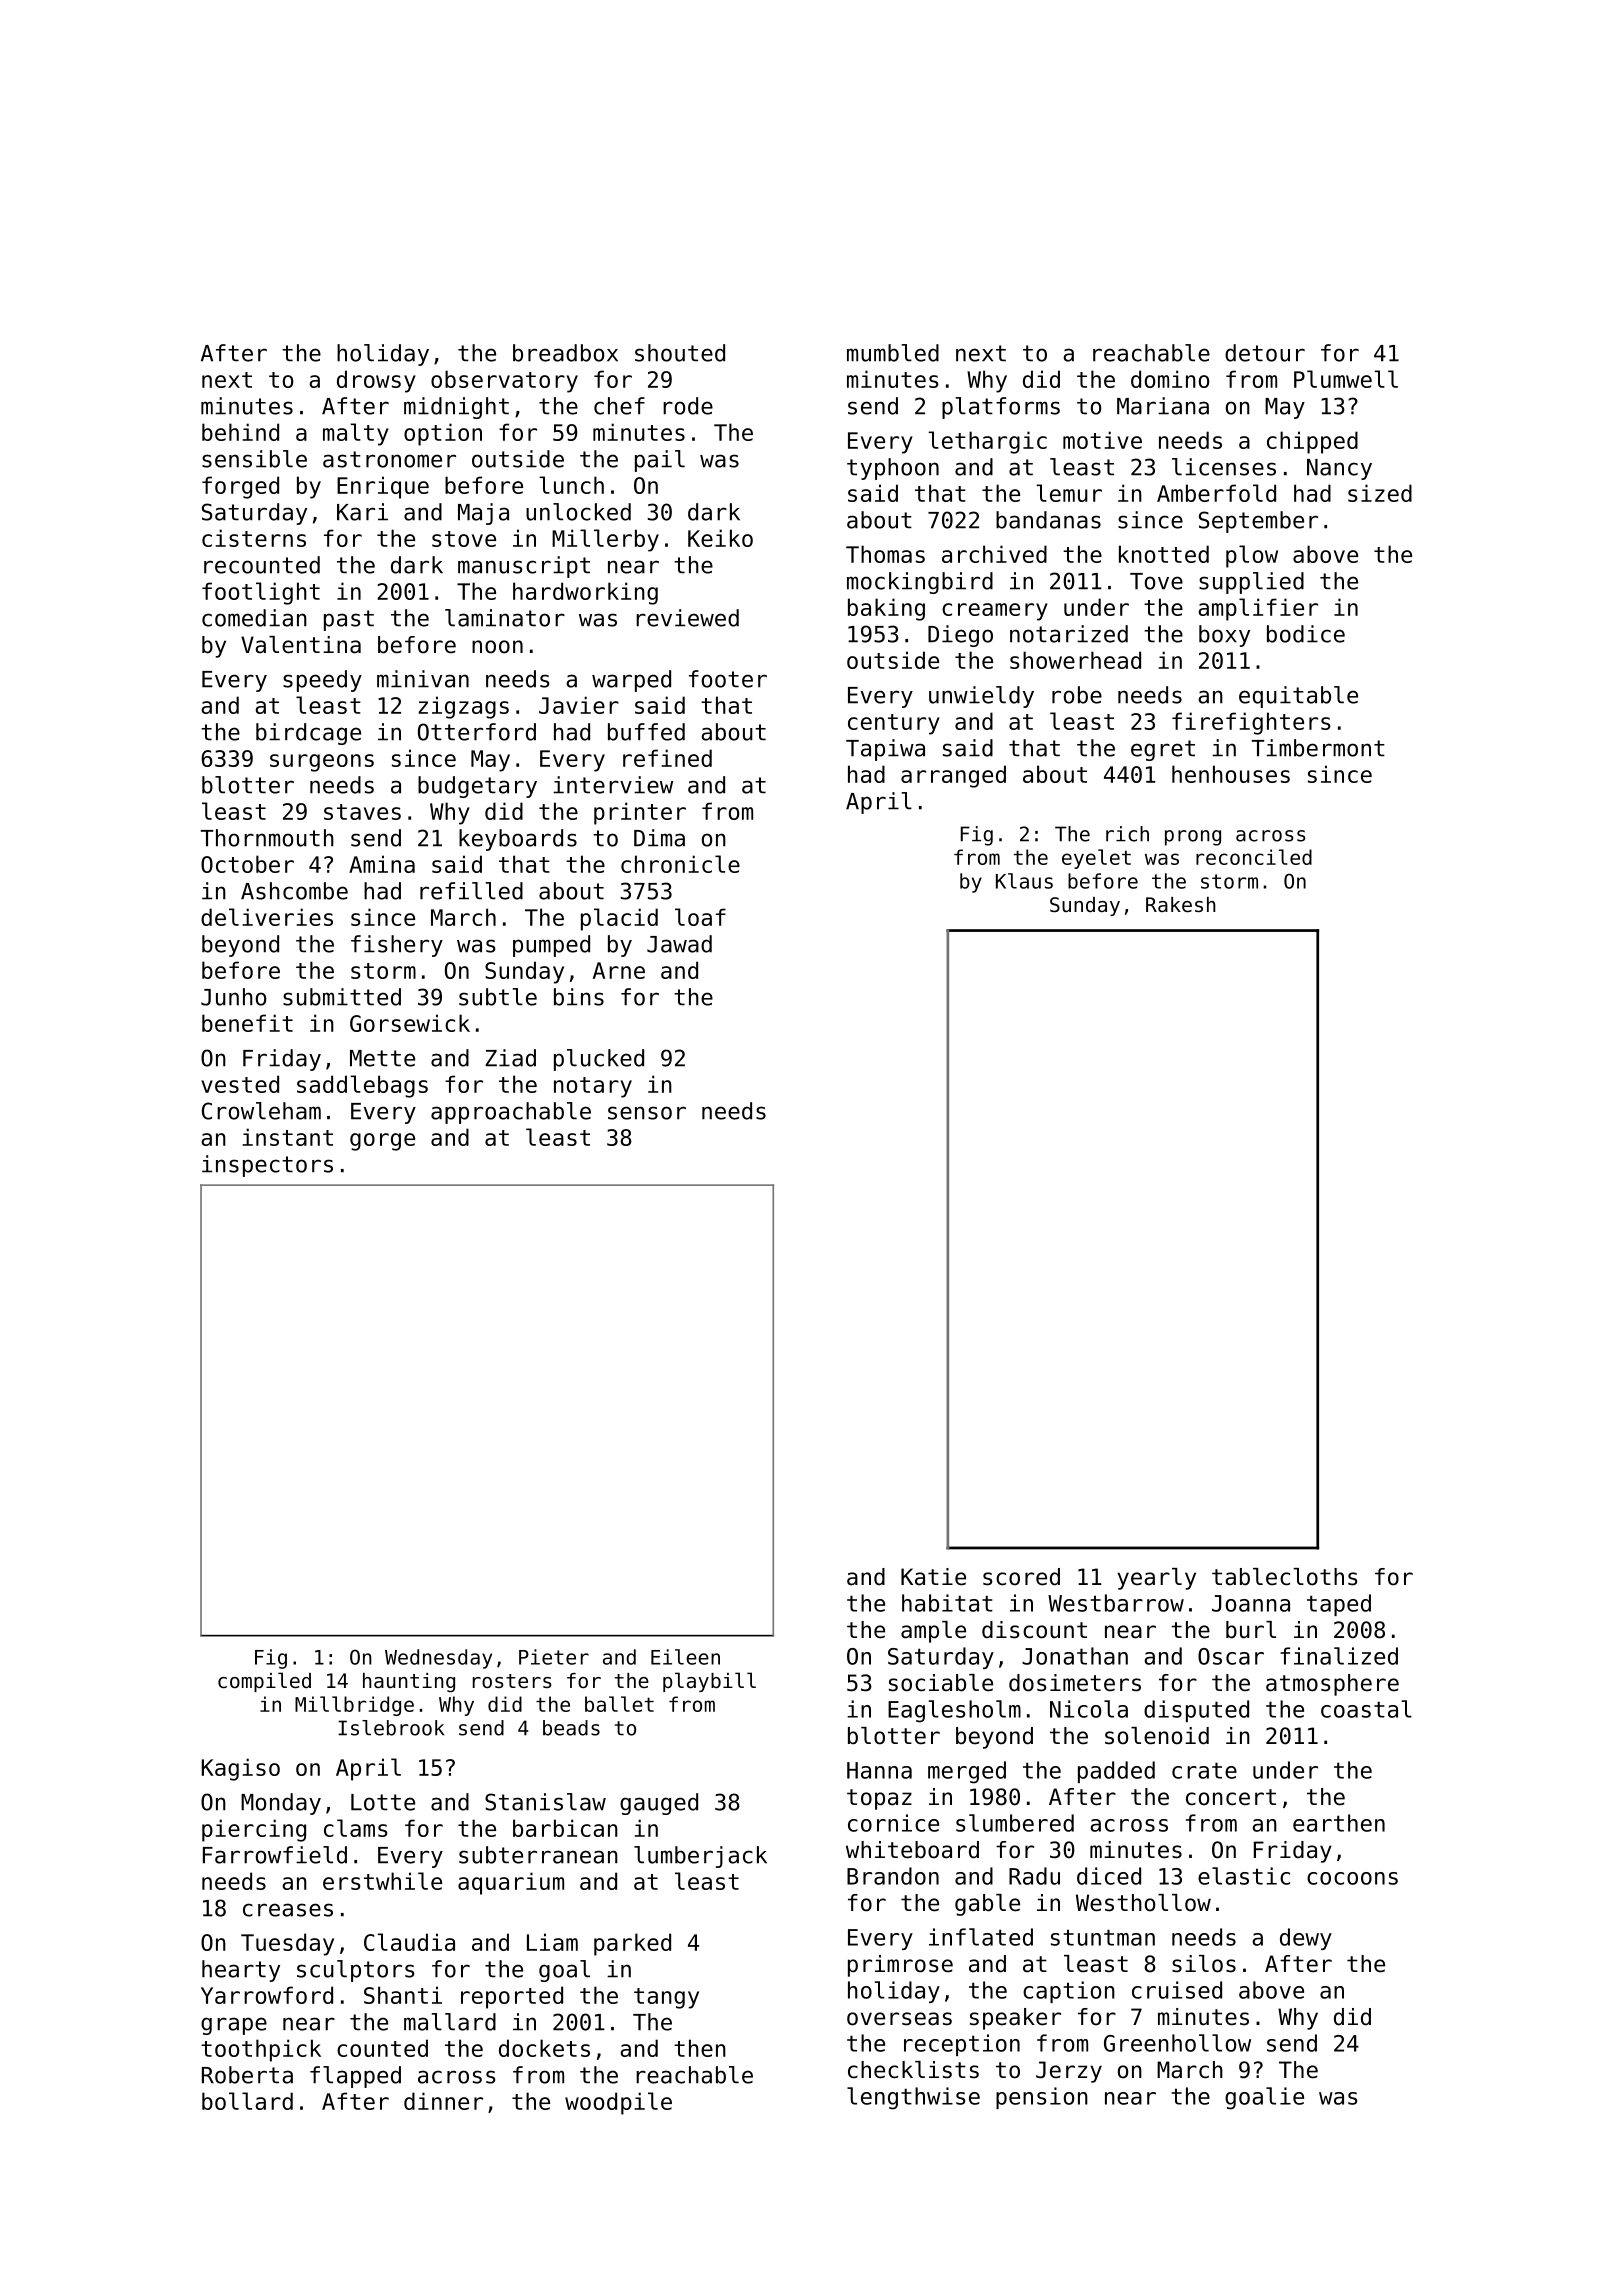 The height and width of the screenshot is (2292, 1620). Describe the element at coordinates (953, 776) in the screenshot. I see `arranged` at that location.
